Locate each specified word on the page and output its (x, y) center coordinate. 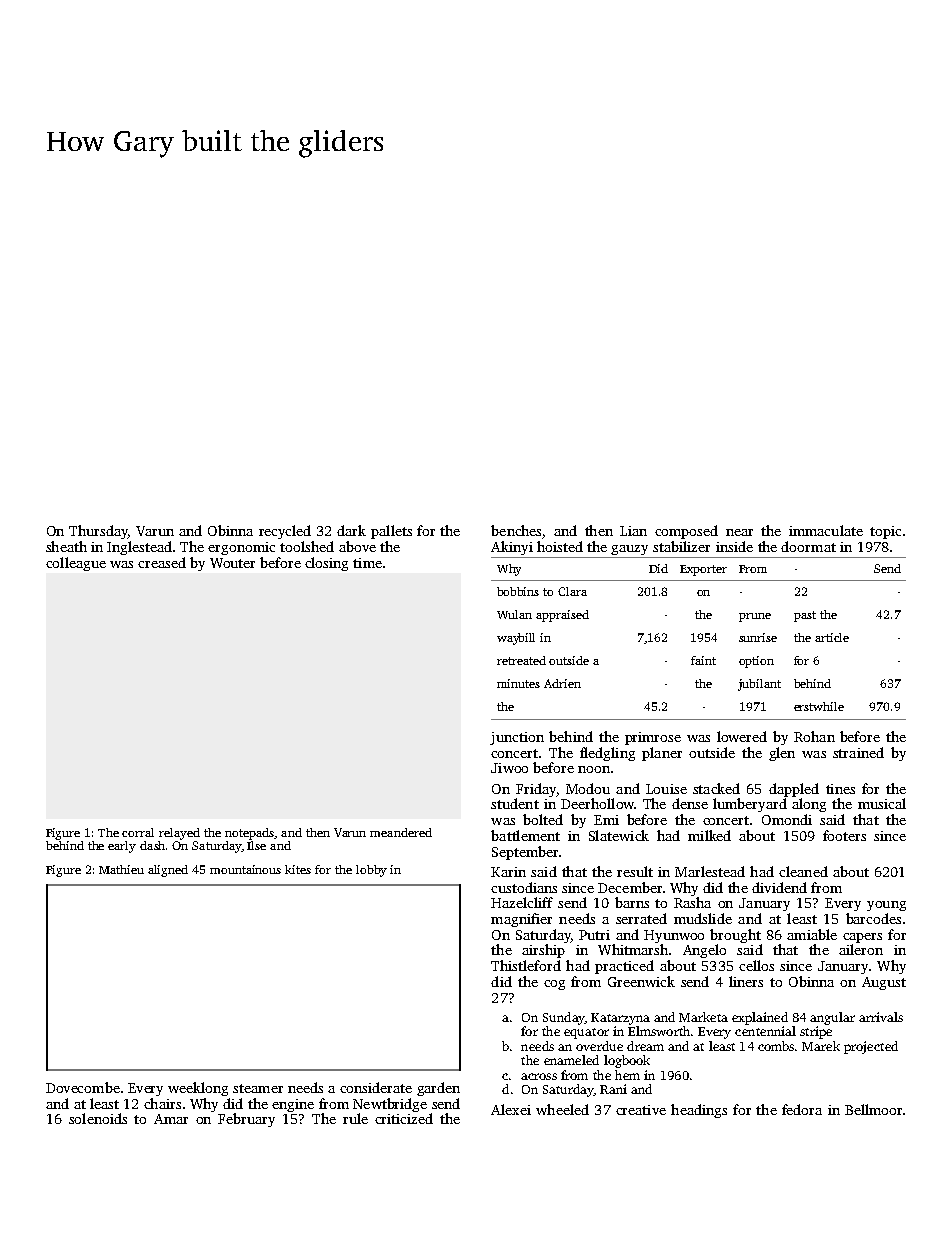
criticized (404, 1118)
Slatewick (619, 835)
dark (351, 530)
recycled (285, 532)
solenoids (98, 1118)
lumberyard (750, 805)
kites (298, 869)
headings (699, 1111)
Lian (633, 531)
